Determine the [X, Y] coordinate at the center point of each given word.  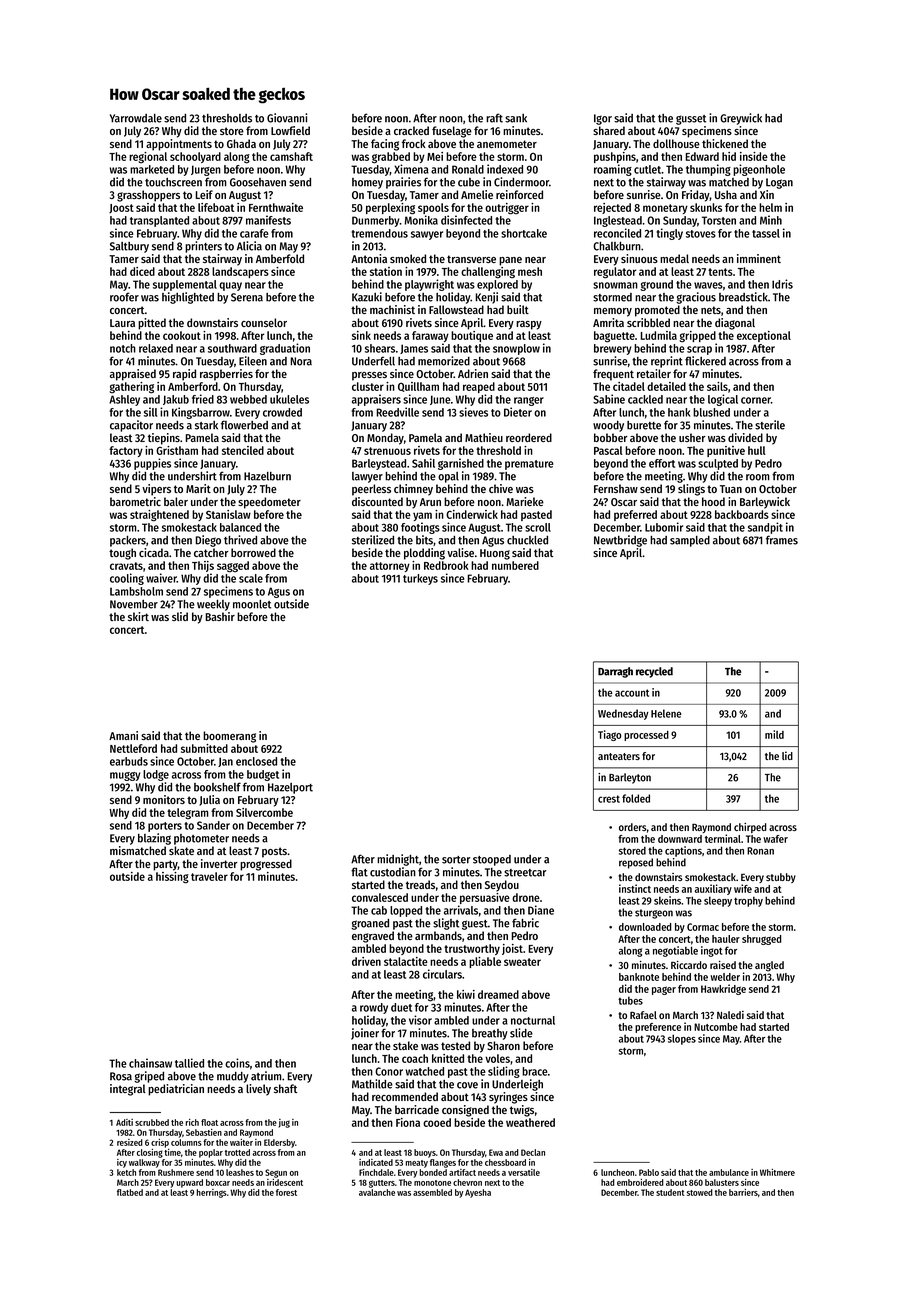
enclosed [256, 761]
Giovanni [287, 118]
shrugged [761, 940]
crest [609, 799]
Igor [603, 119]
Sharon [503, 1045]
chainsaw [150, 1063]
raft [494, 118]
